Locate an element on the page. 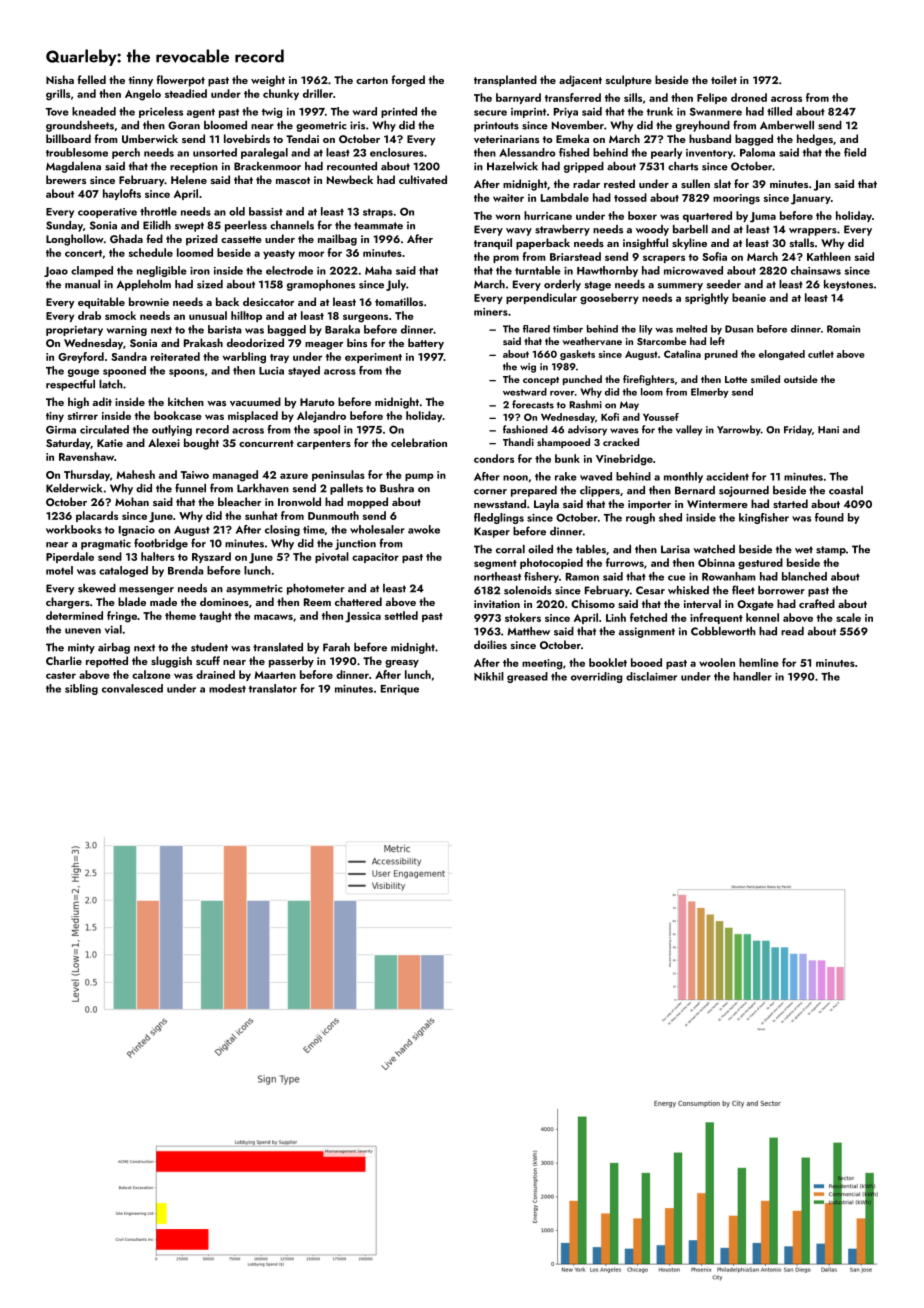 The image size is (924, 1308). motel is located at coordinates (59, 570).
